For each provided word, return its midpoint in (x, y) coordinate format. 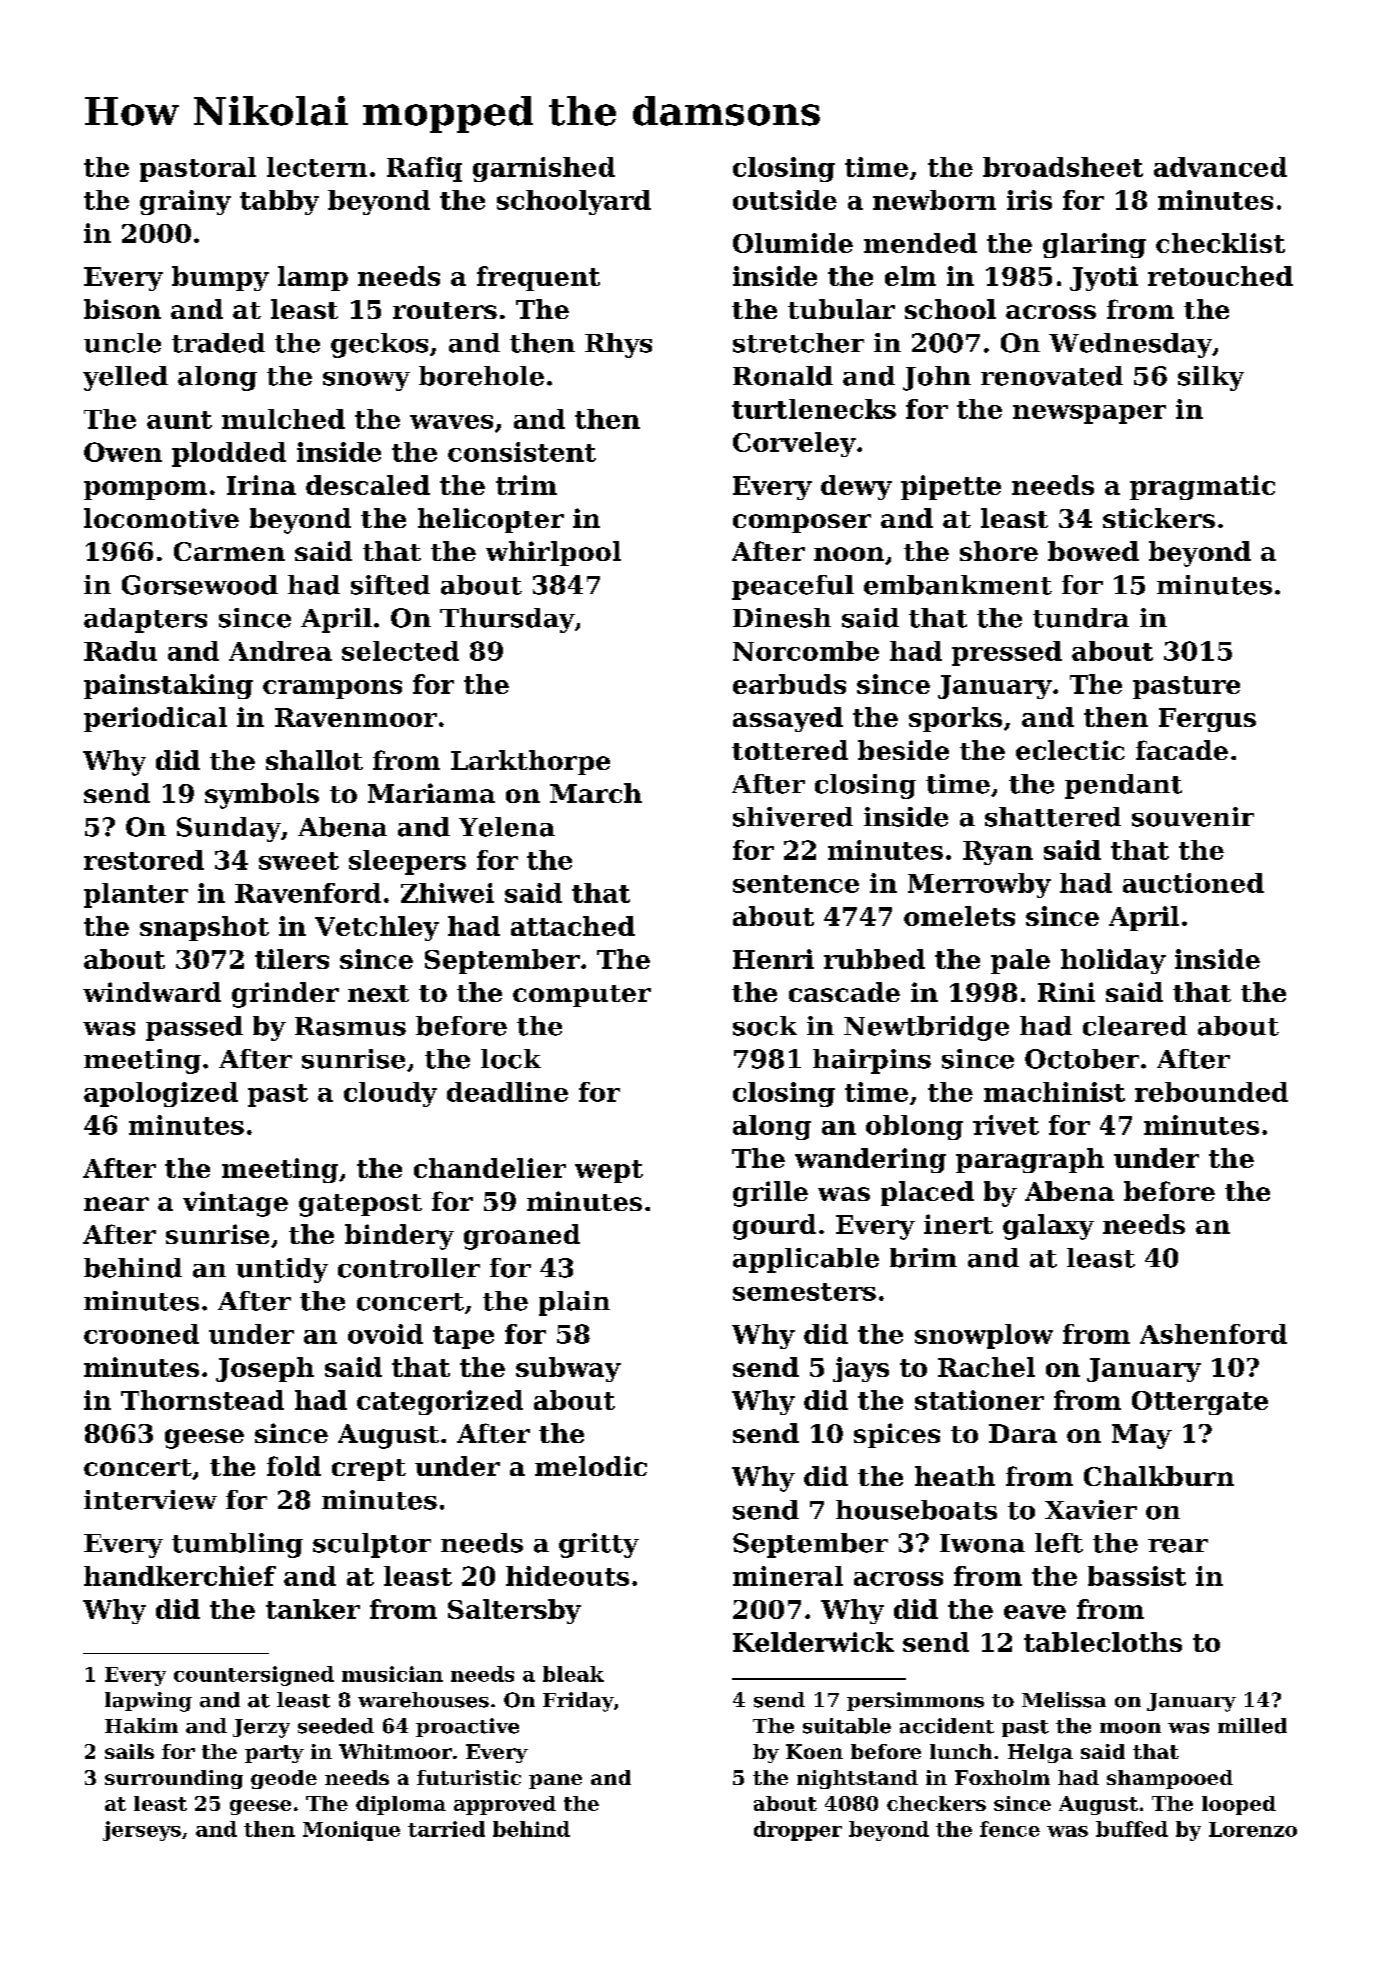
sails (129, 1751)
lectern (317, 167)
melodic (591, 1466)
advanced (1220, 167)
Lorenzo (1253, 1829)
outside (785, 200)
